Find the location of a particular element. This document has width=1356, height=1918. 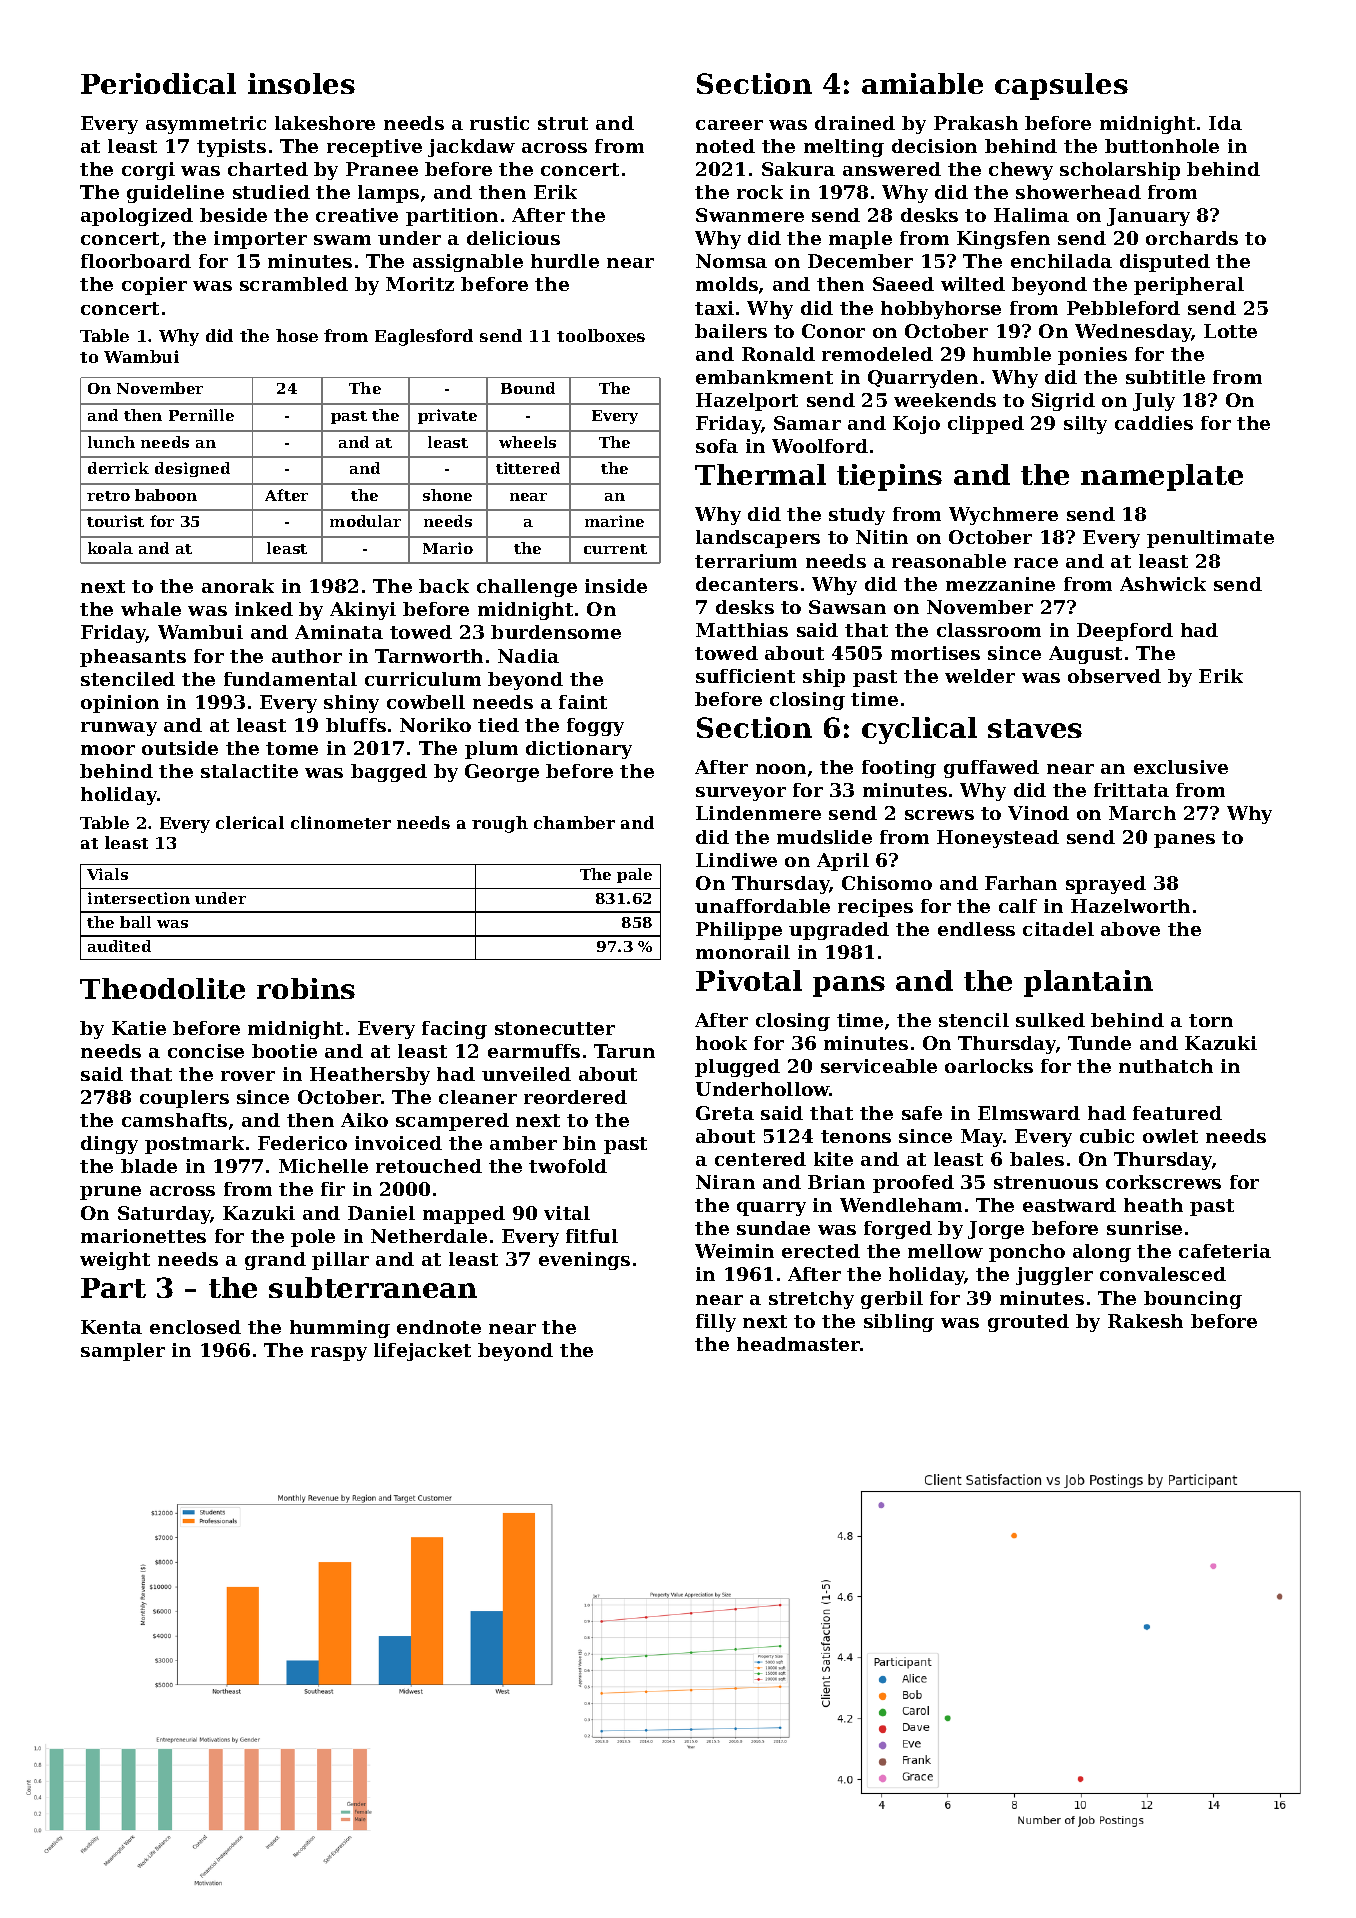

audited is located at coordinates (119, 946).
